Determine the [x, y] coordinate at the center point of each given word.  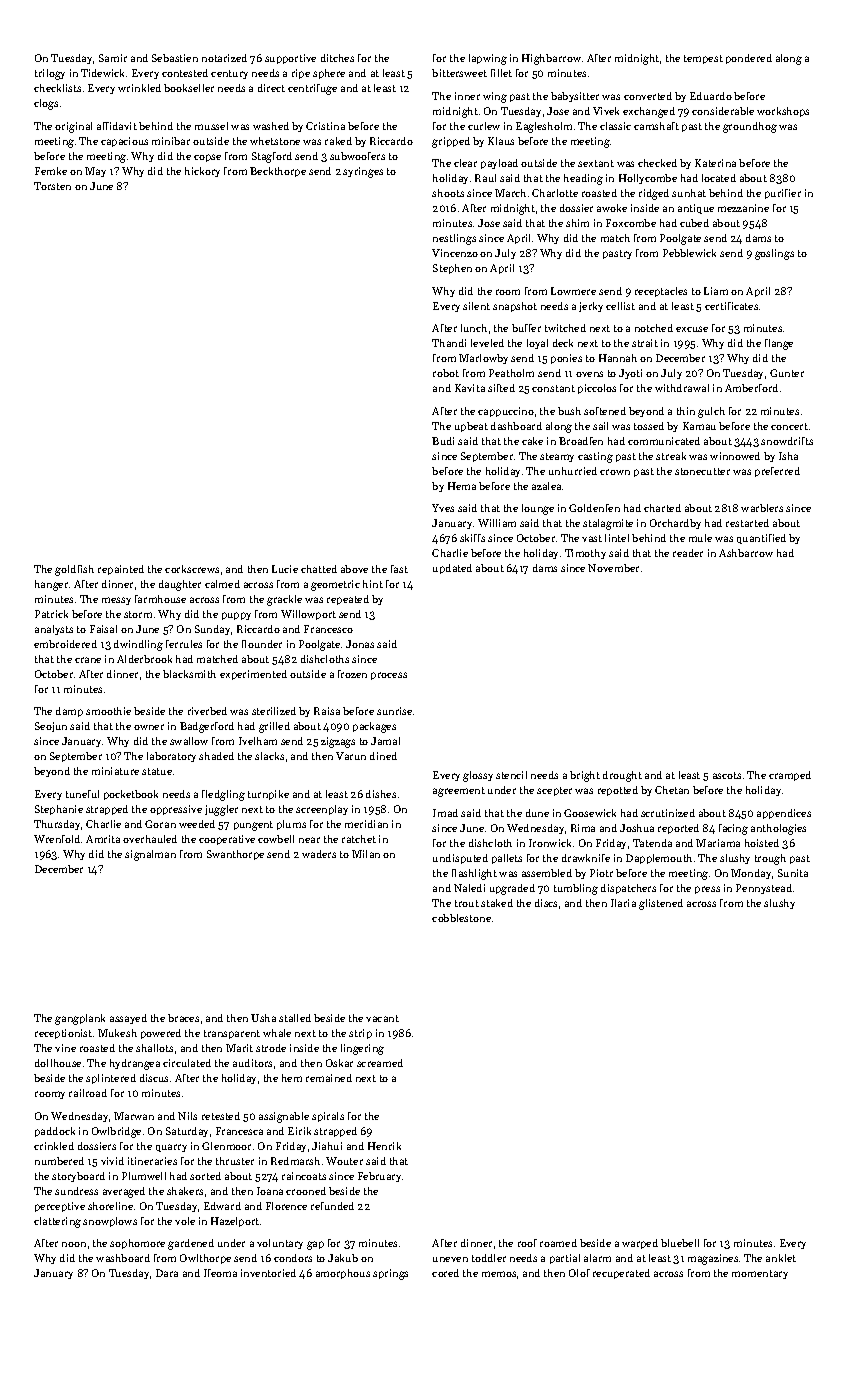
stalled [295, 1018]
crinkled [54, 1146]
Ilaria [623, 903]
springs [390, 1274]
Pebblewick [689, 253]
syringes [363, 172]
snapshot [515, 307]
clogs [46, 104]
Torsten [52, 186]
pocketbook [131, 795]
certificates [731, 306]
